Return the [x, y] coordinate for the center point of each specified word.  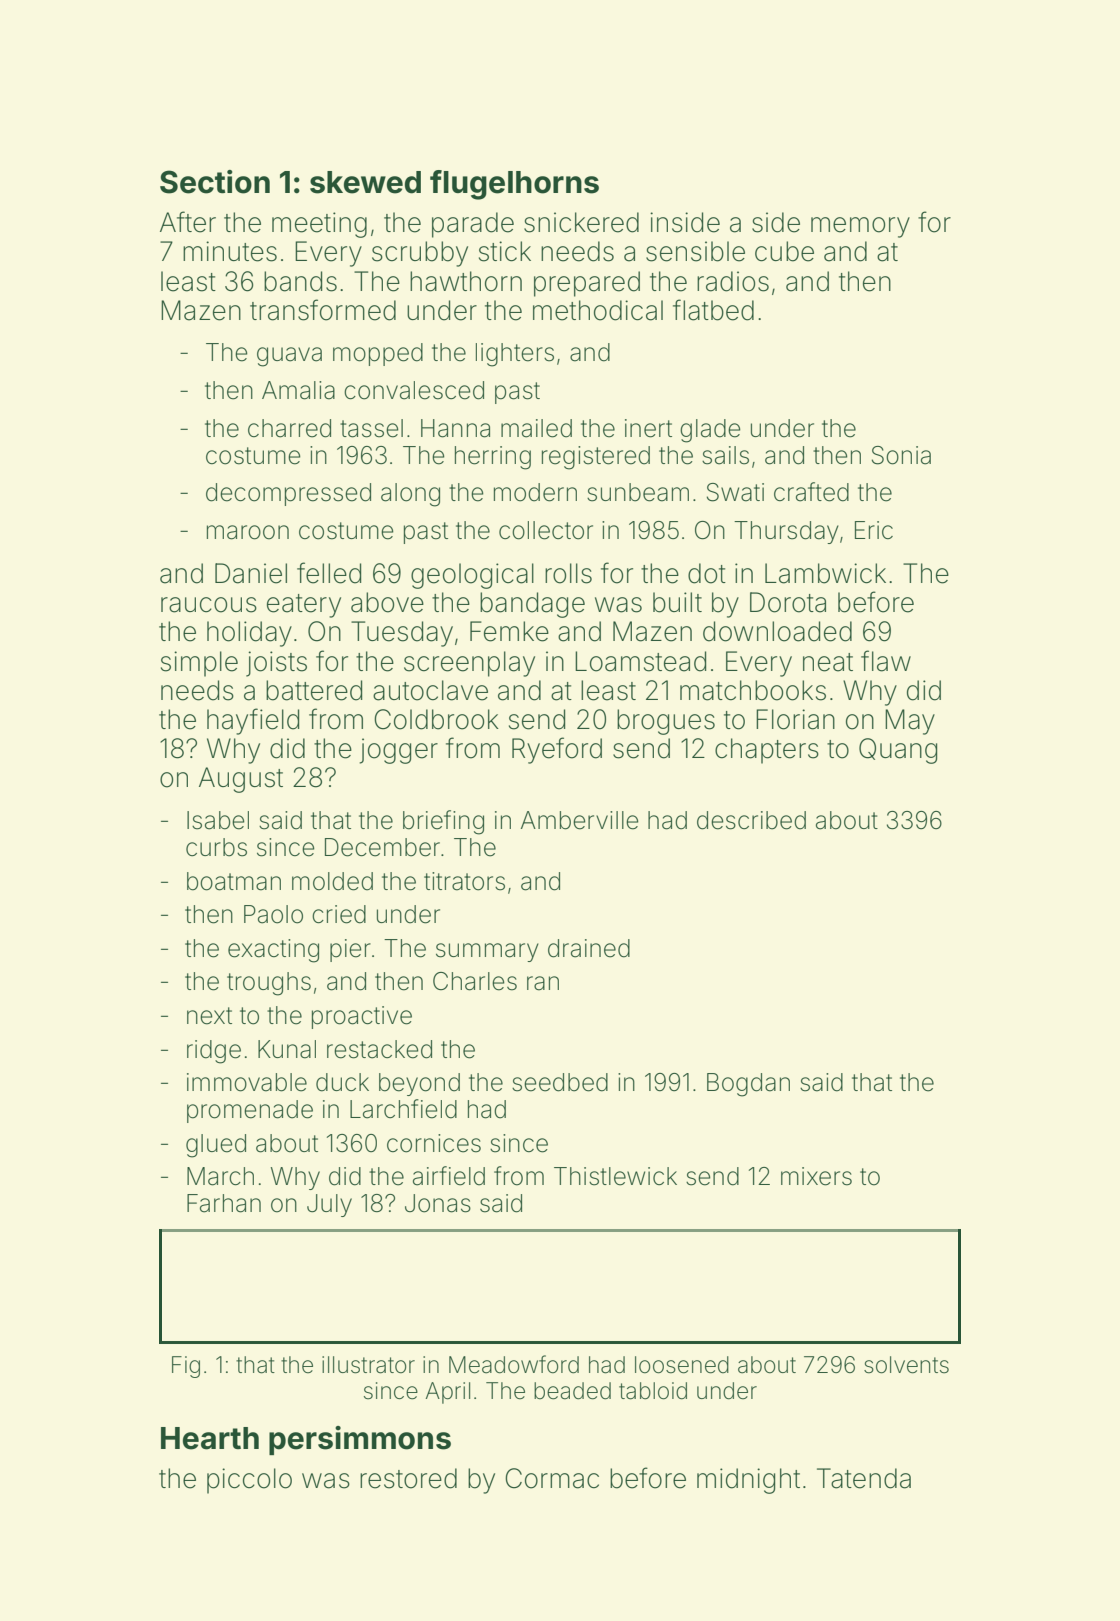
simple [199, 664]
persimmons [360, 1440]
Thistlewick [615, 1176]
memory [860, 227]
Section [215, 182]
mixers [816, 1176]
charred [289, 428]
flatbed [713, 310]
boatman [234, 881]
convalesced [414, 390]
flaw [886, 661]
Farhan [224, 1203]
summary [487, 952]
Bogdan [748, 1085]
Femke [509, 631]
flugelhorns [514, 185]
